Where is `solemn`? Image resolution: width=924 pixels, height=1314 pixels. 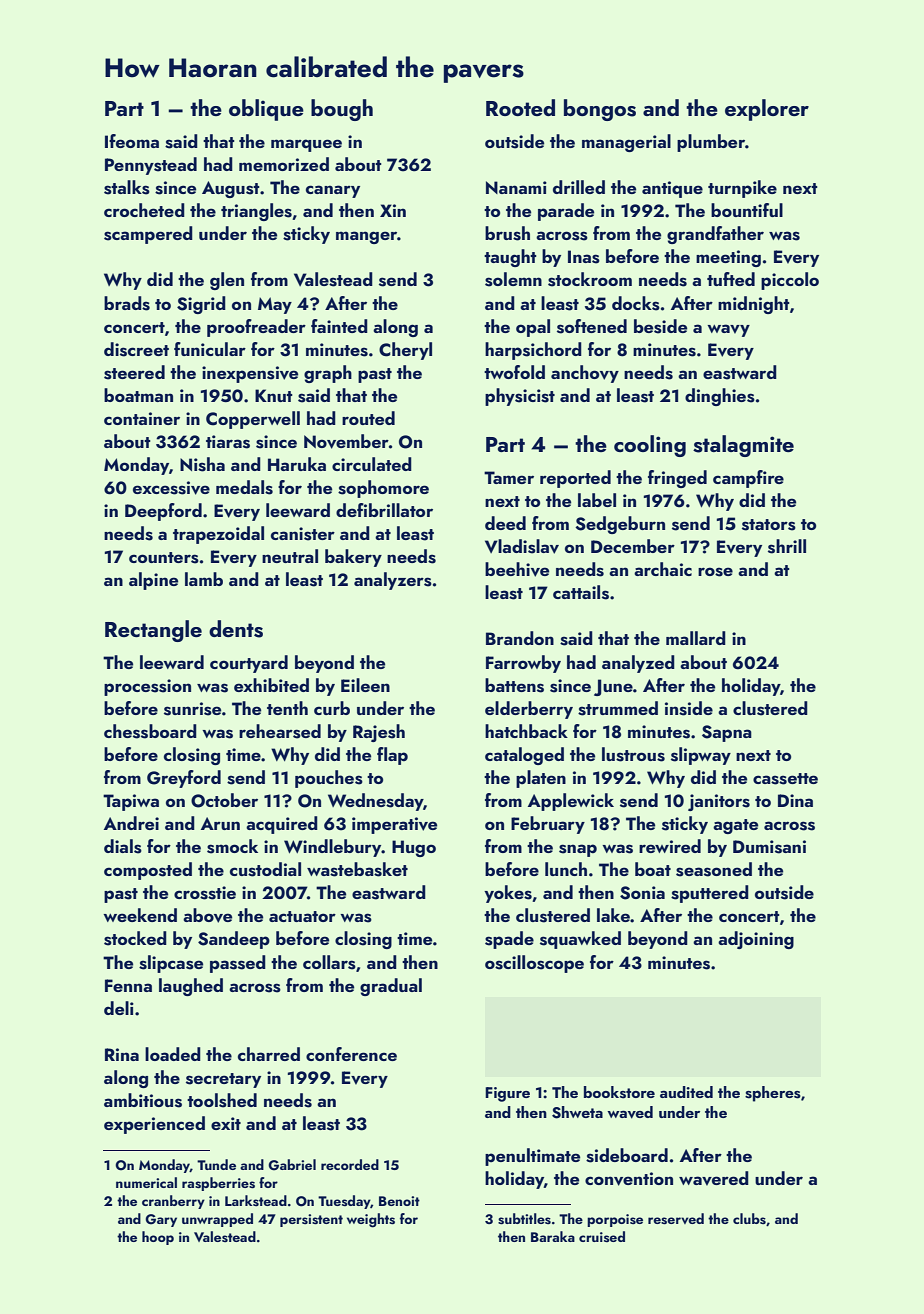 solemn is located at coordinates (513, 279).
